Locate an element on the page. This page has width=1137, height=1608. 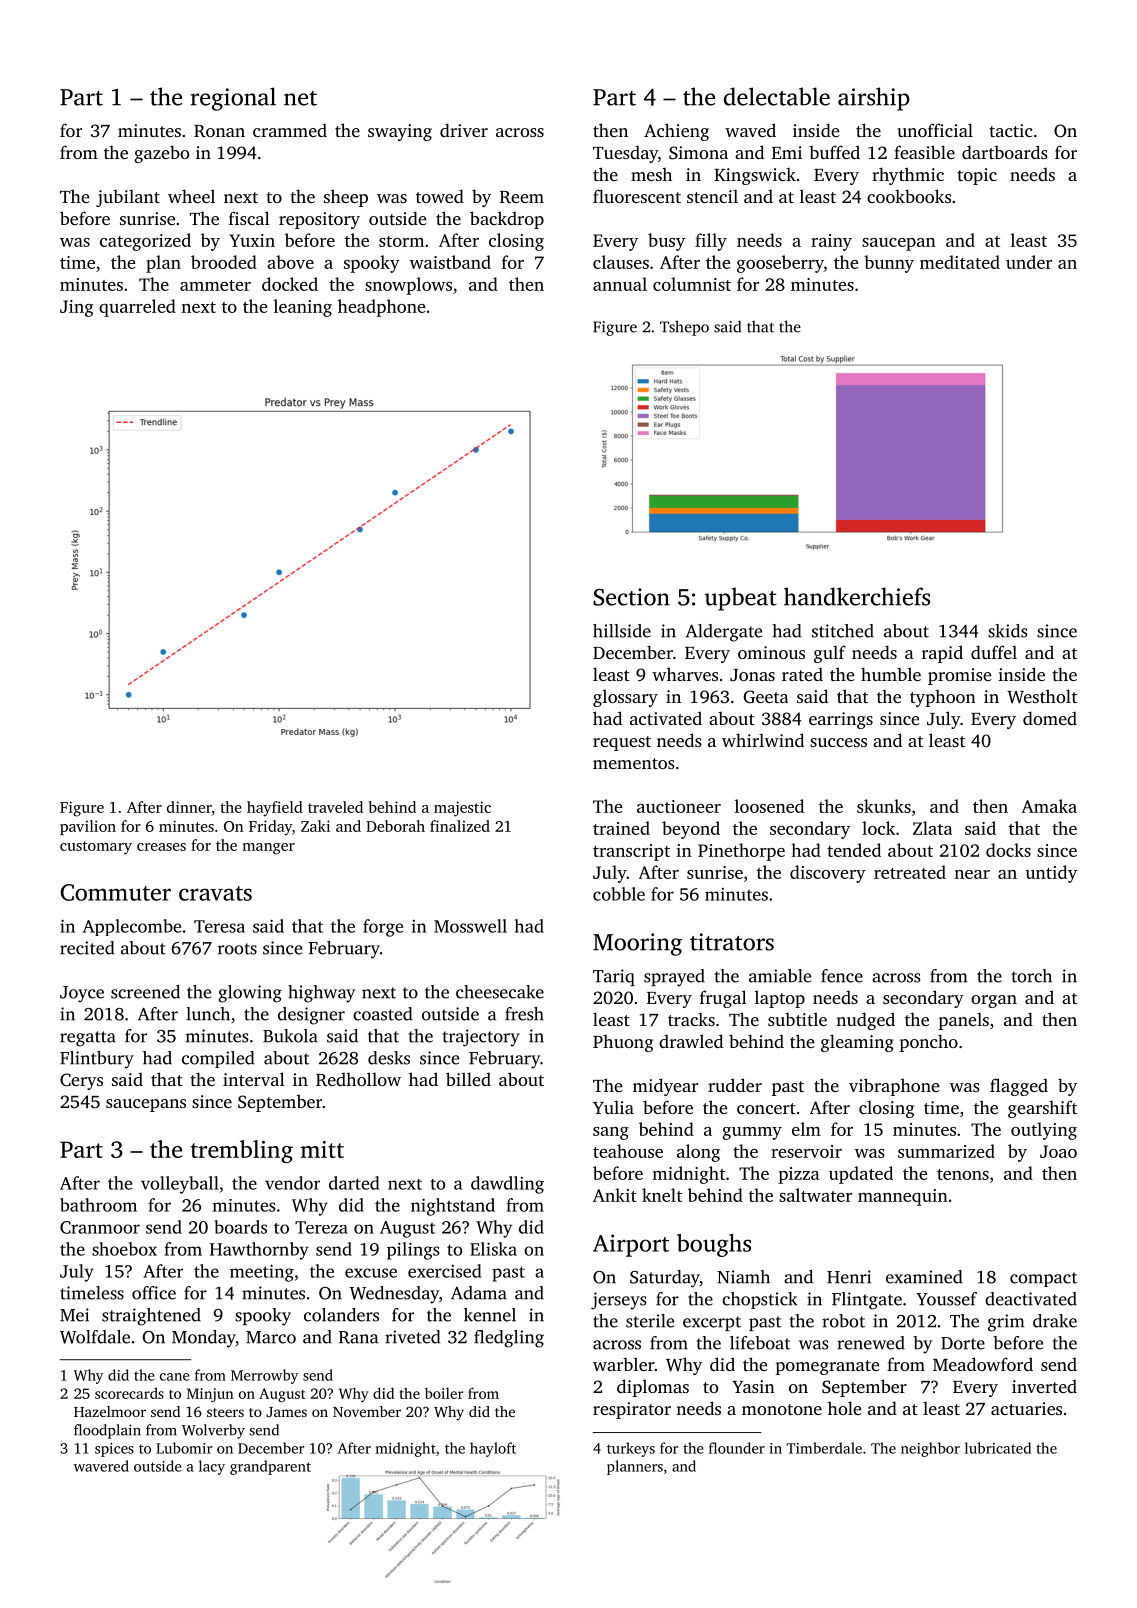
Wolfdale is located at coordinates (95, 1337).
